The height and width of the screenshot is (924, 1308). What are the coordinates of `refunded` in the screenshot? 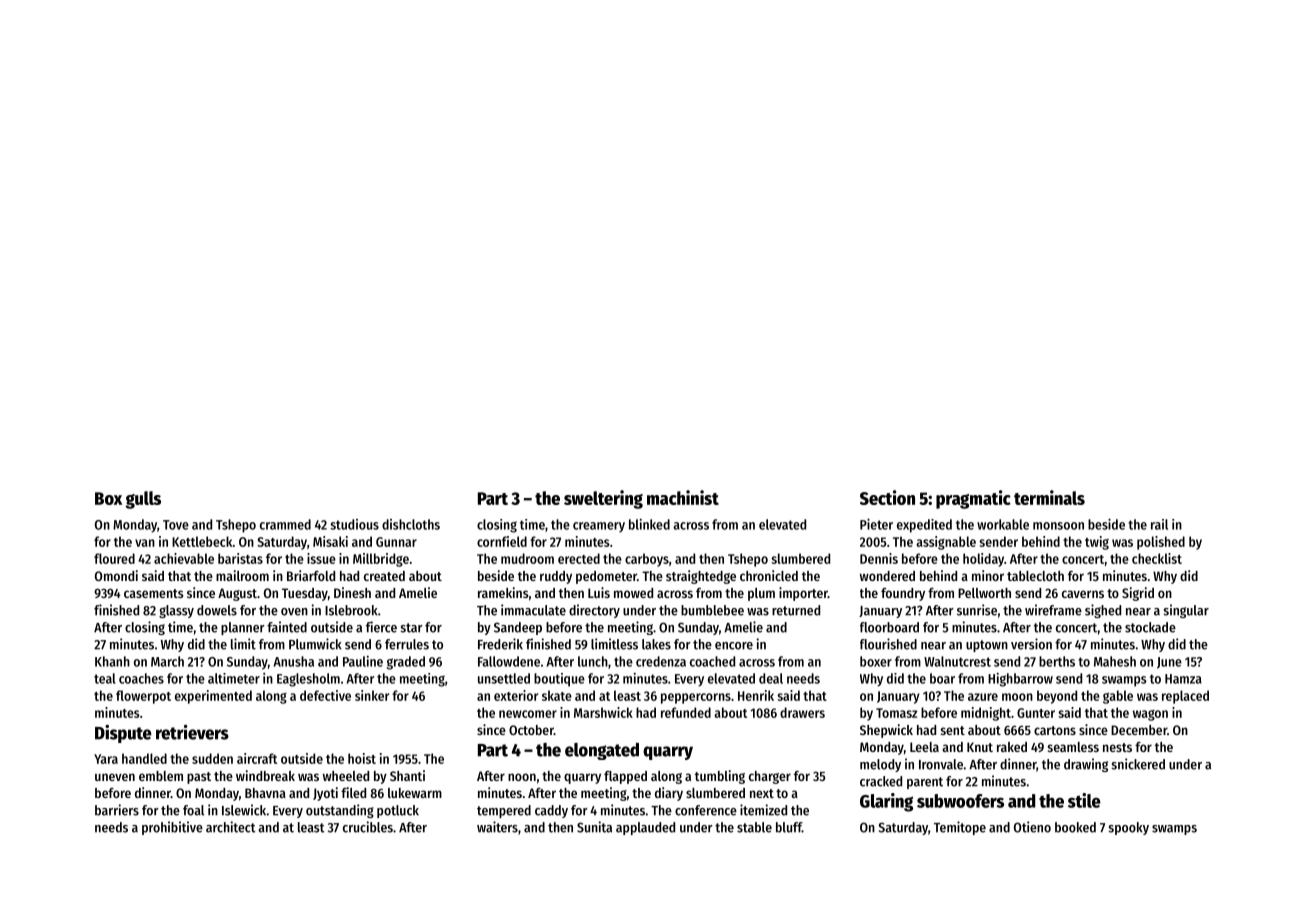 It's located at (686, 712).
